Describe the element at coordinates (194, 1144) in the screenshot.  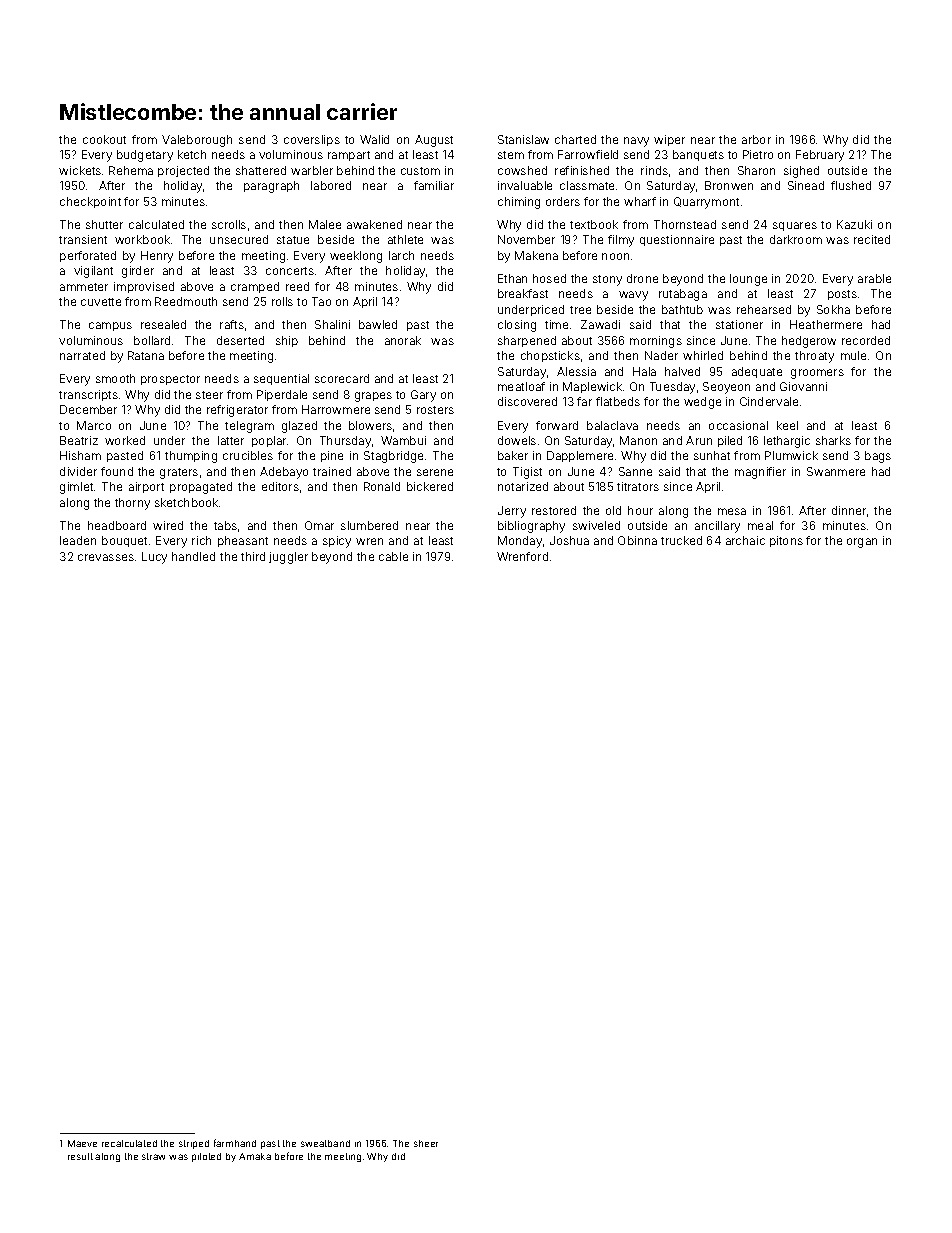
I see `striped` at that location.
